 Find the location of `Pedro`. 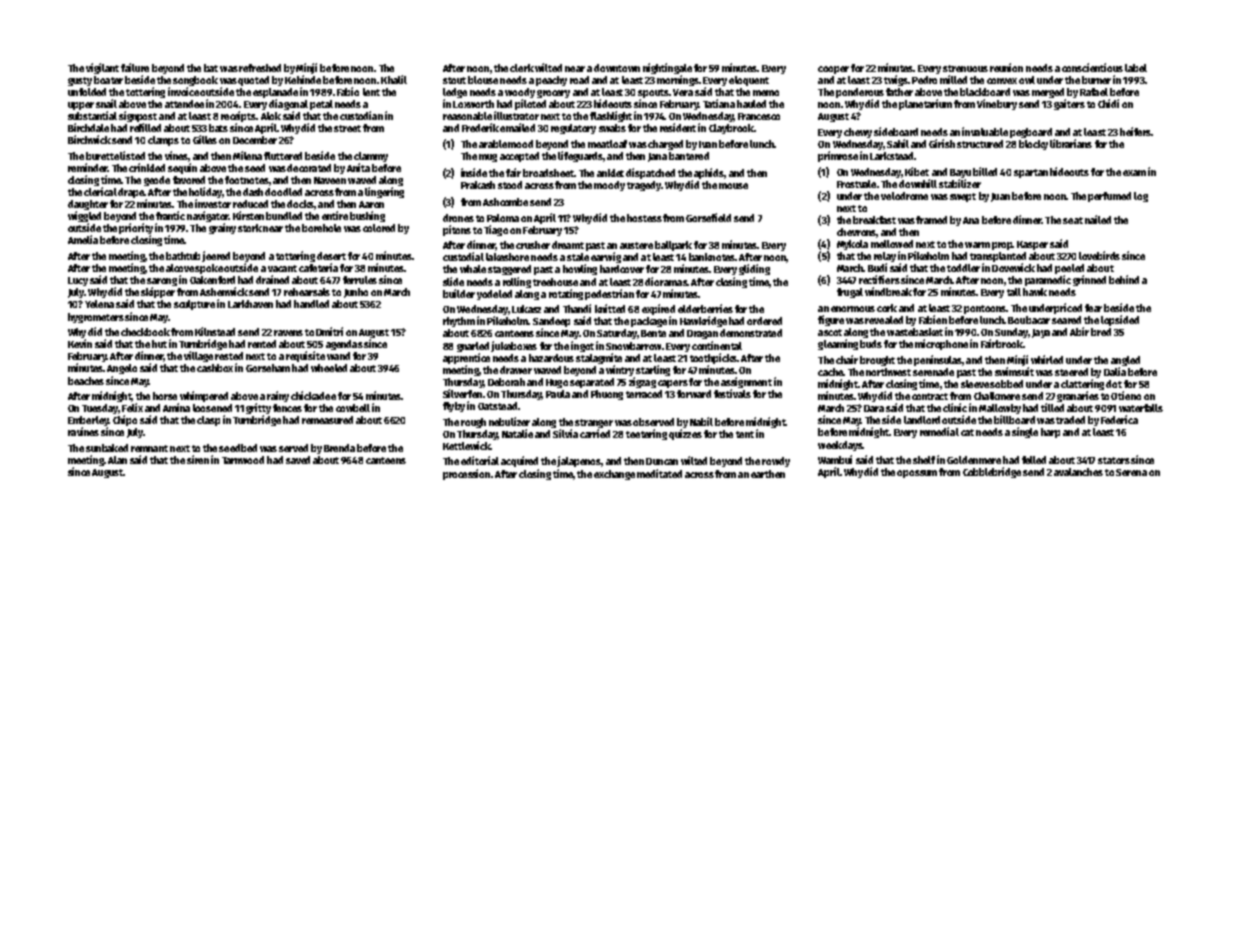

Pedro is located at coordinates (924, 80).
